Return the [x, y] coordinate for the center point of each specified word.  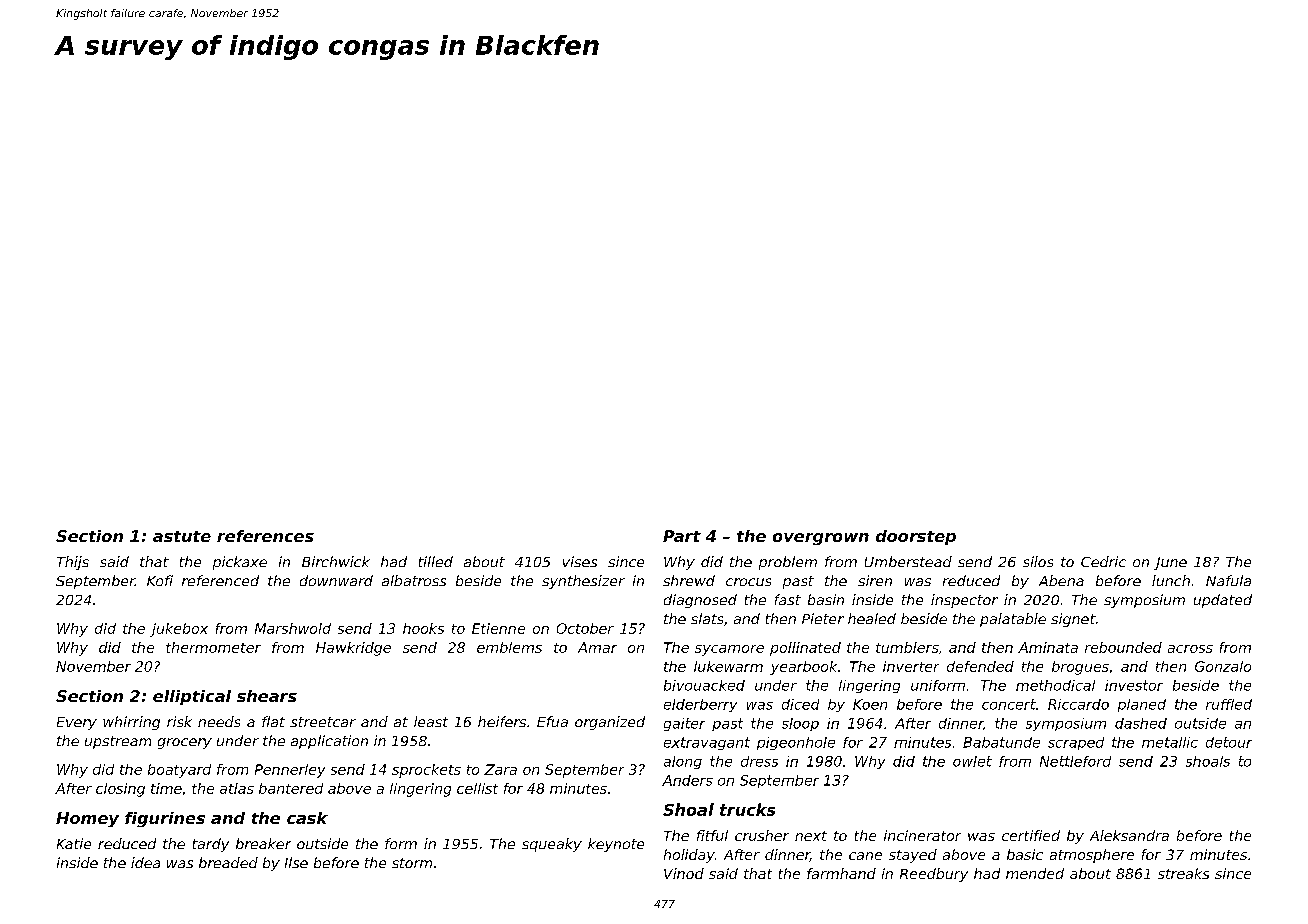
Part [682, 536]
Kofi [160, 580]
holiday [689, 856]
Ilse [296, 862]
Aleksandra [1129, 835]
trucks [747, 809]
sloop [800, 724]
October [585, 628]
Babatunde [1001, 742]
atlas [237, 788]
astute [182, 536]
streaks [1183, 873]
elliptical [192, 697]
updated [1223, 601]
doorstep [916, 537]
